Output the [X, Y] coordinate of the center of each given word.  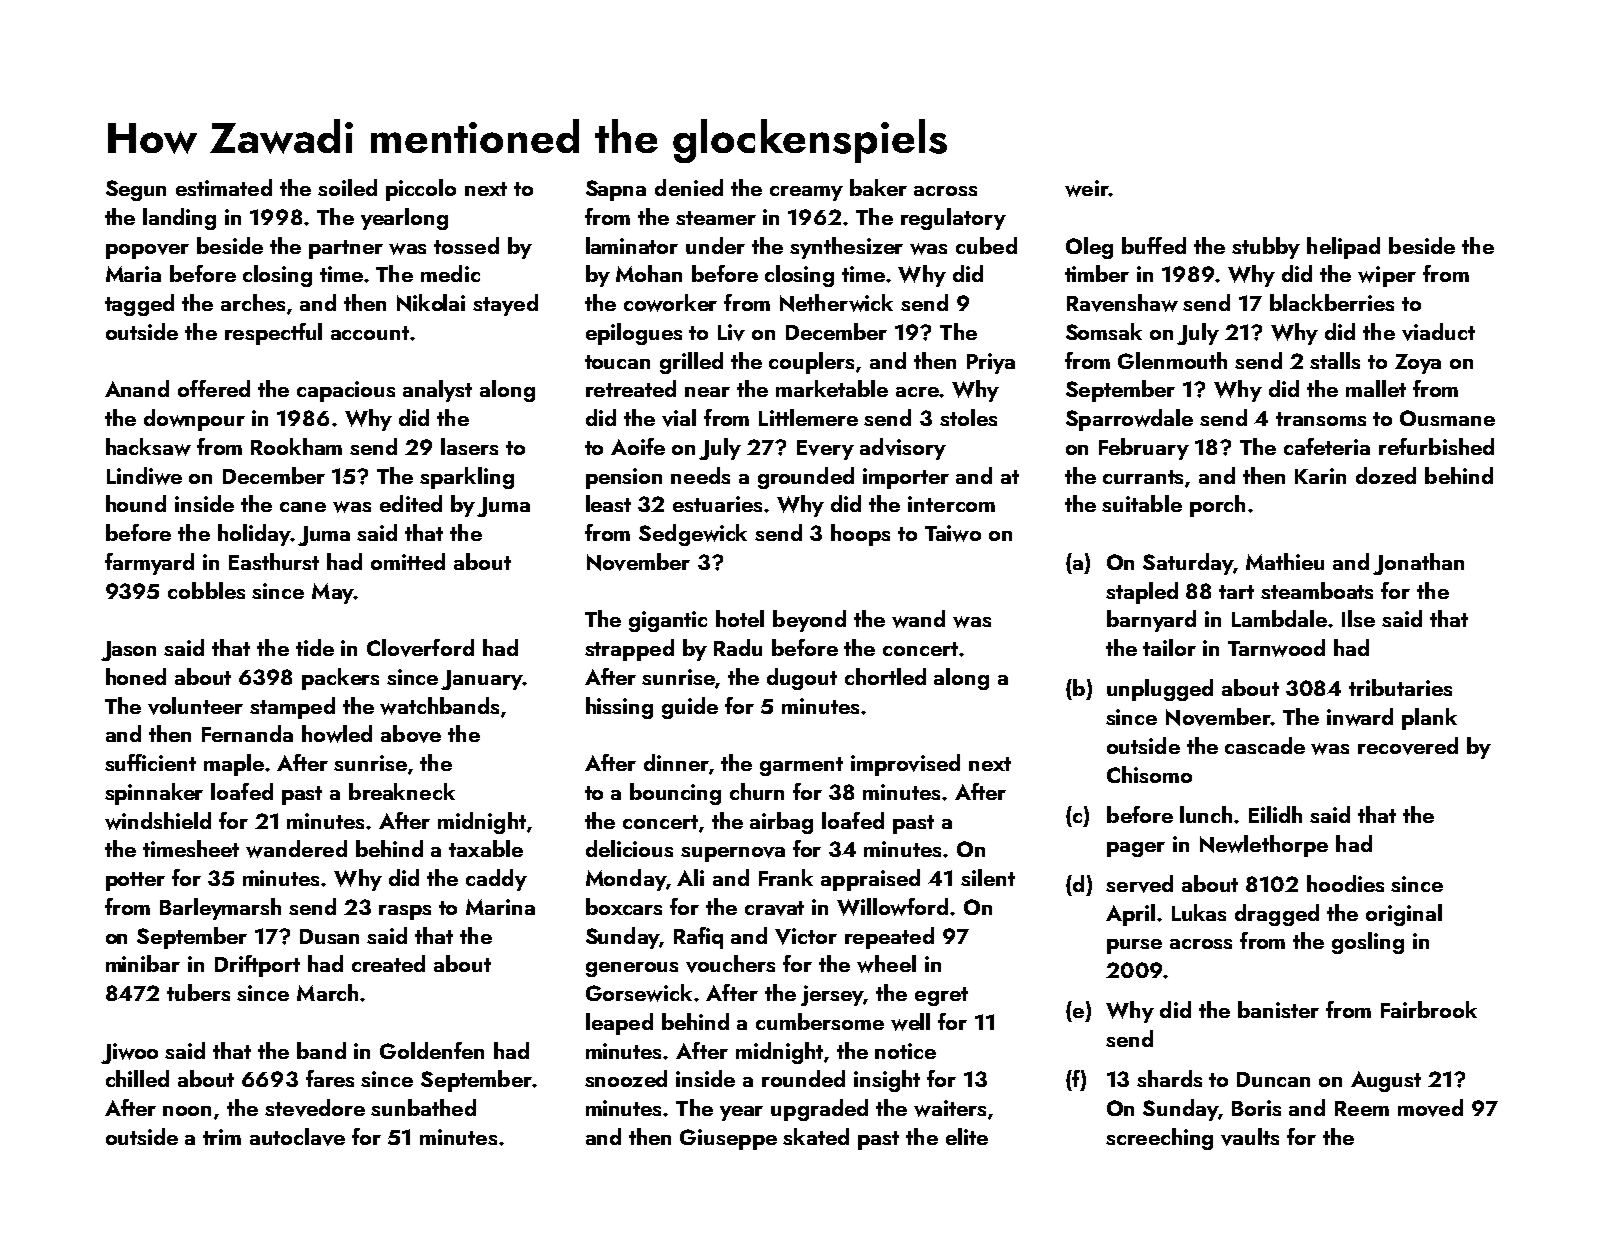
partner [346, 249]
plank [1429, 719]
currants [1143, 477]
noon [187, 1111]
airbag [781, 823]
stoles [968, 417]
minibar [143, 963]
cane [303, 507]
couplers [811, 363]
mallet [1376, 388]
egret [941, 996]
